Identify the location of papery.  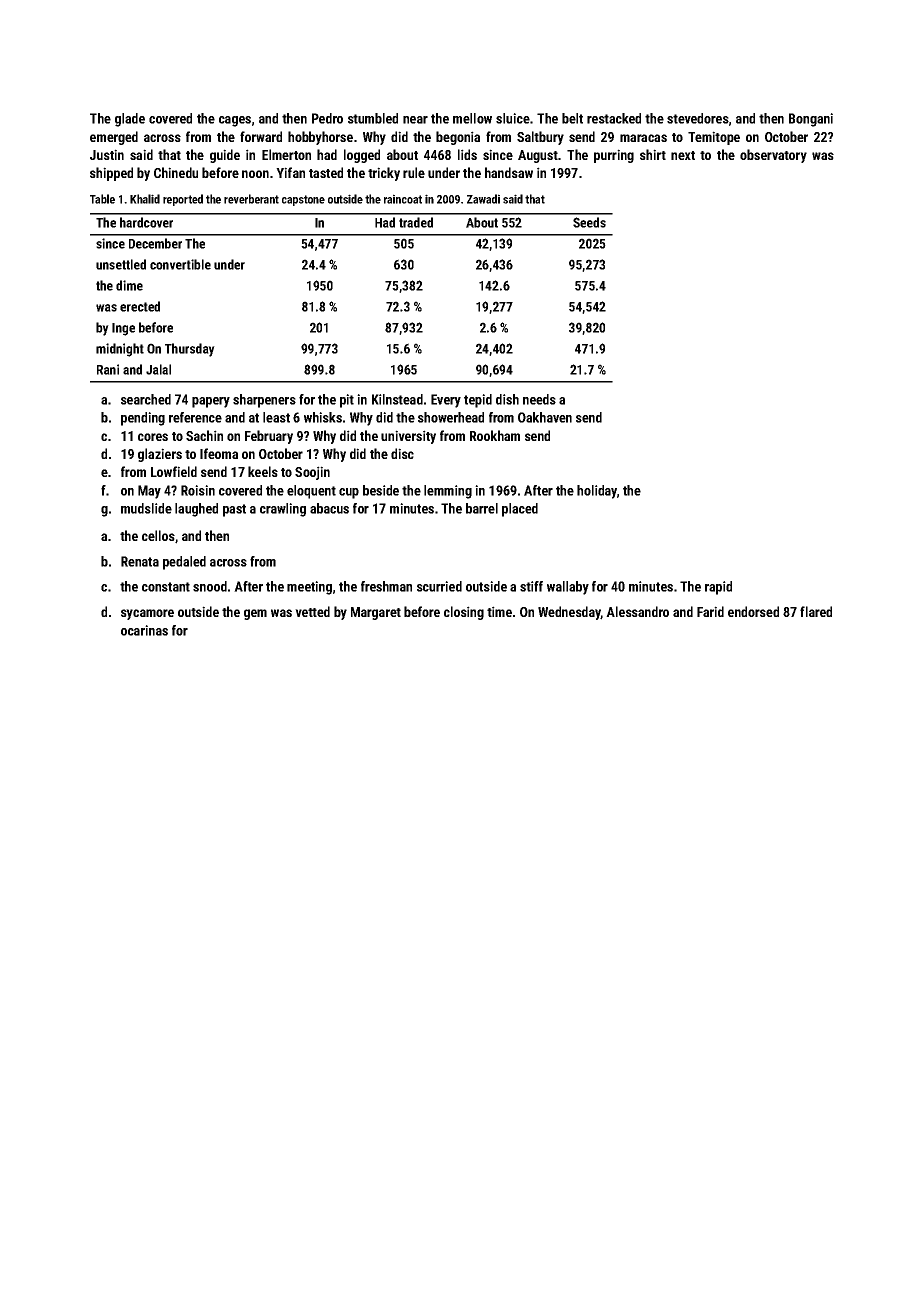
(211, 402).
